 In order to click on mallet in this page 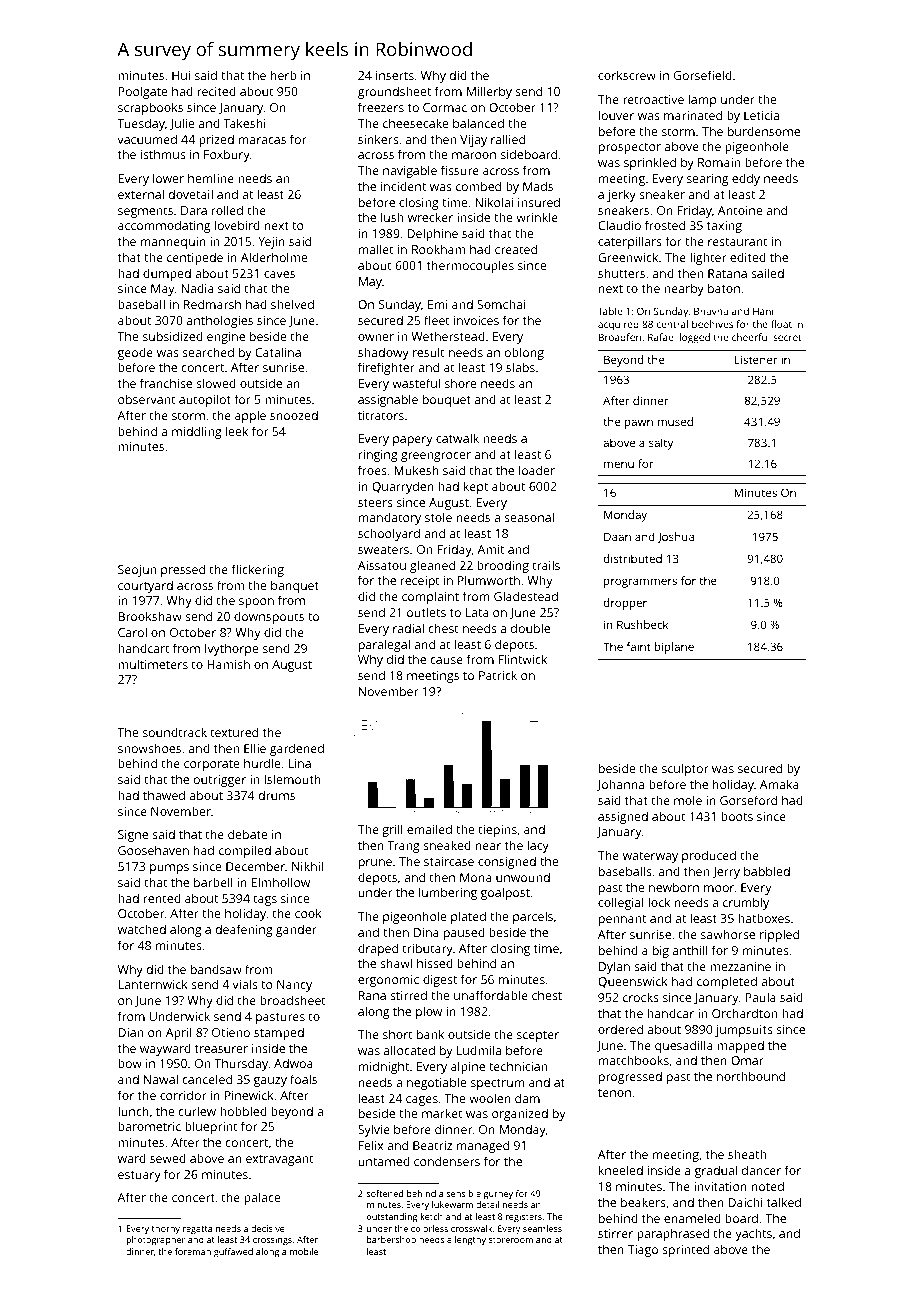, I will do `click(376, 249)`.
